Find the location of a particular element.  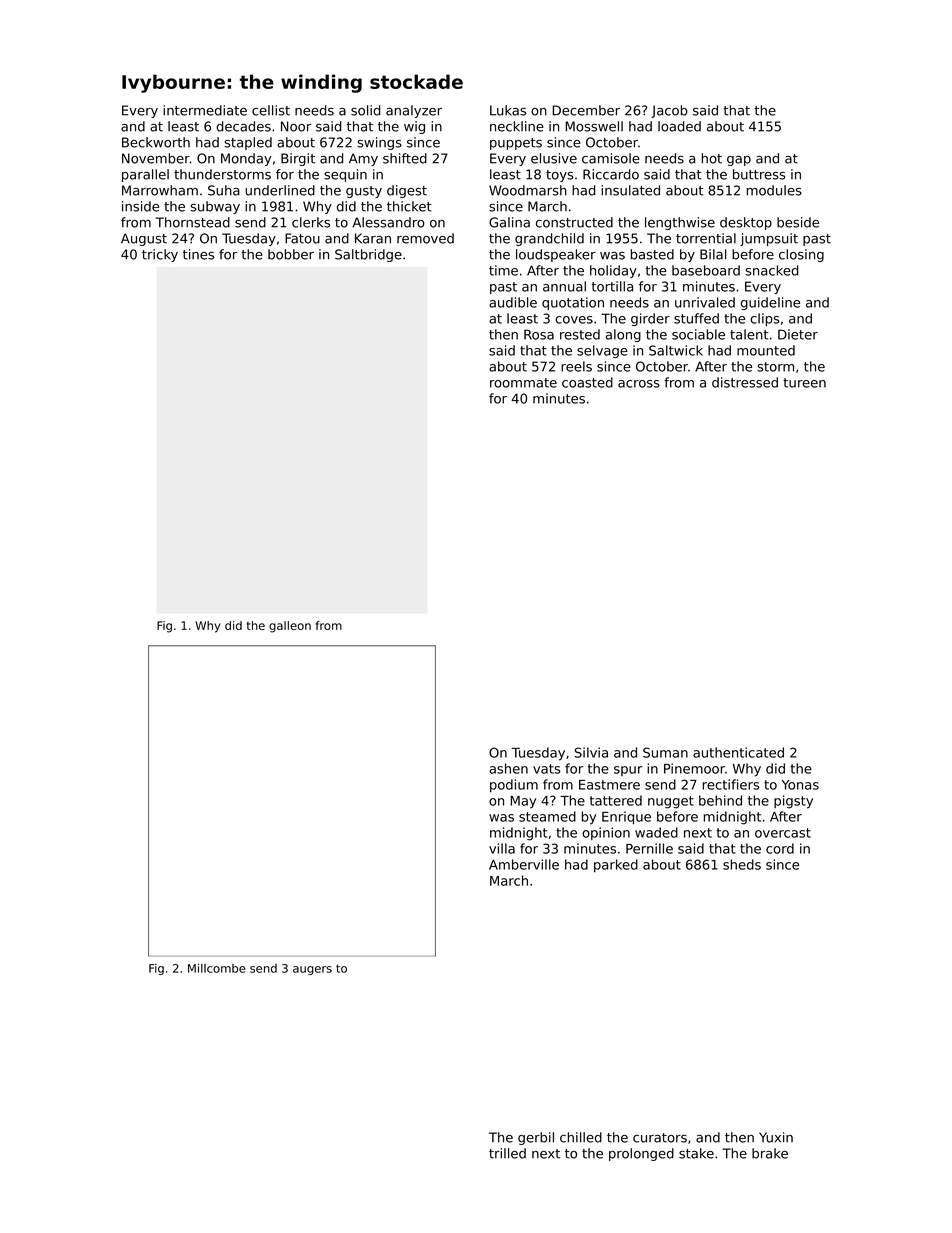

tureen is located at coordinates (804, 383).
